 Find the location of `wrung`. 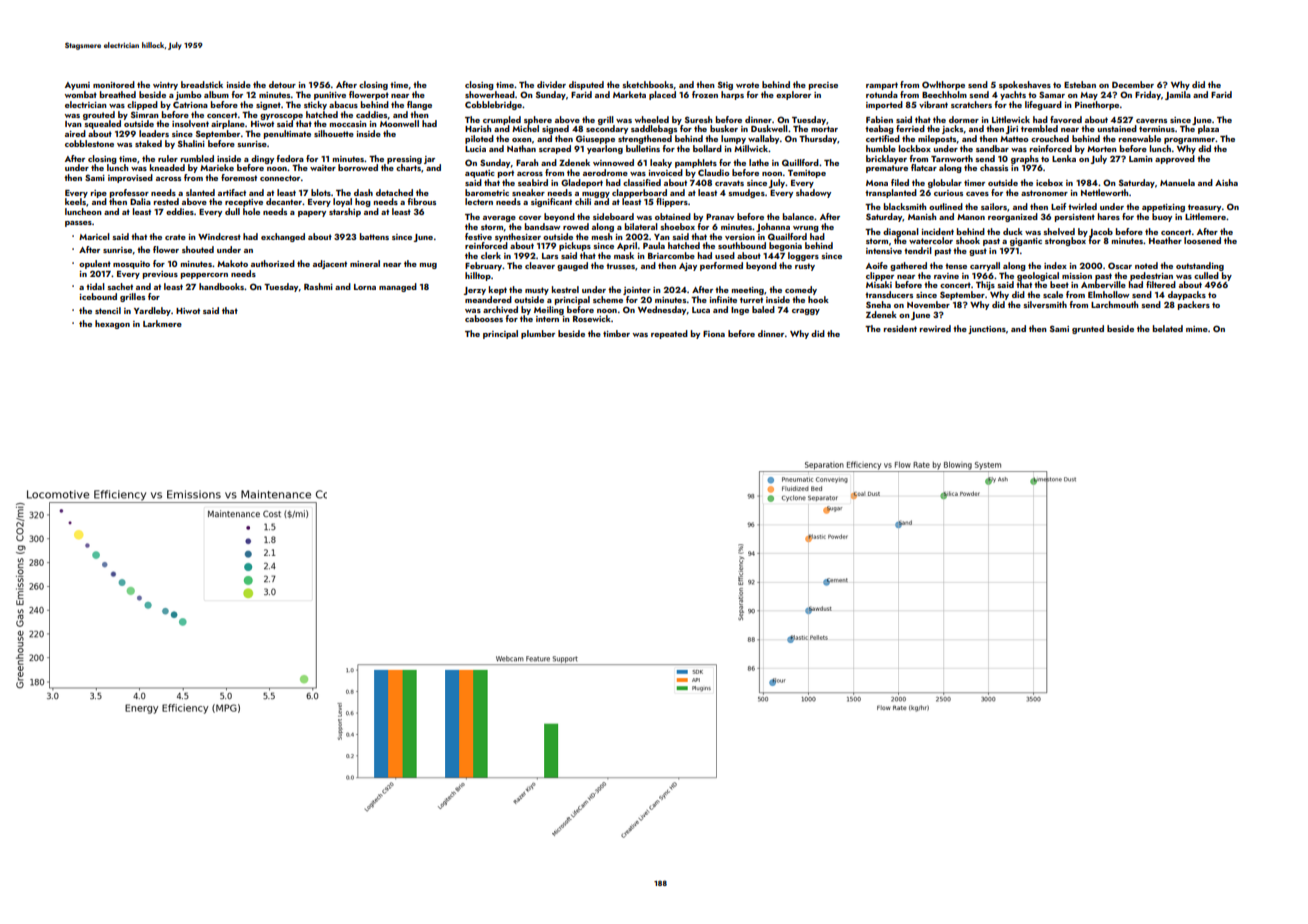

wrung is located at coordinates (806, 229).
